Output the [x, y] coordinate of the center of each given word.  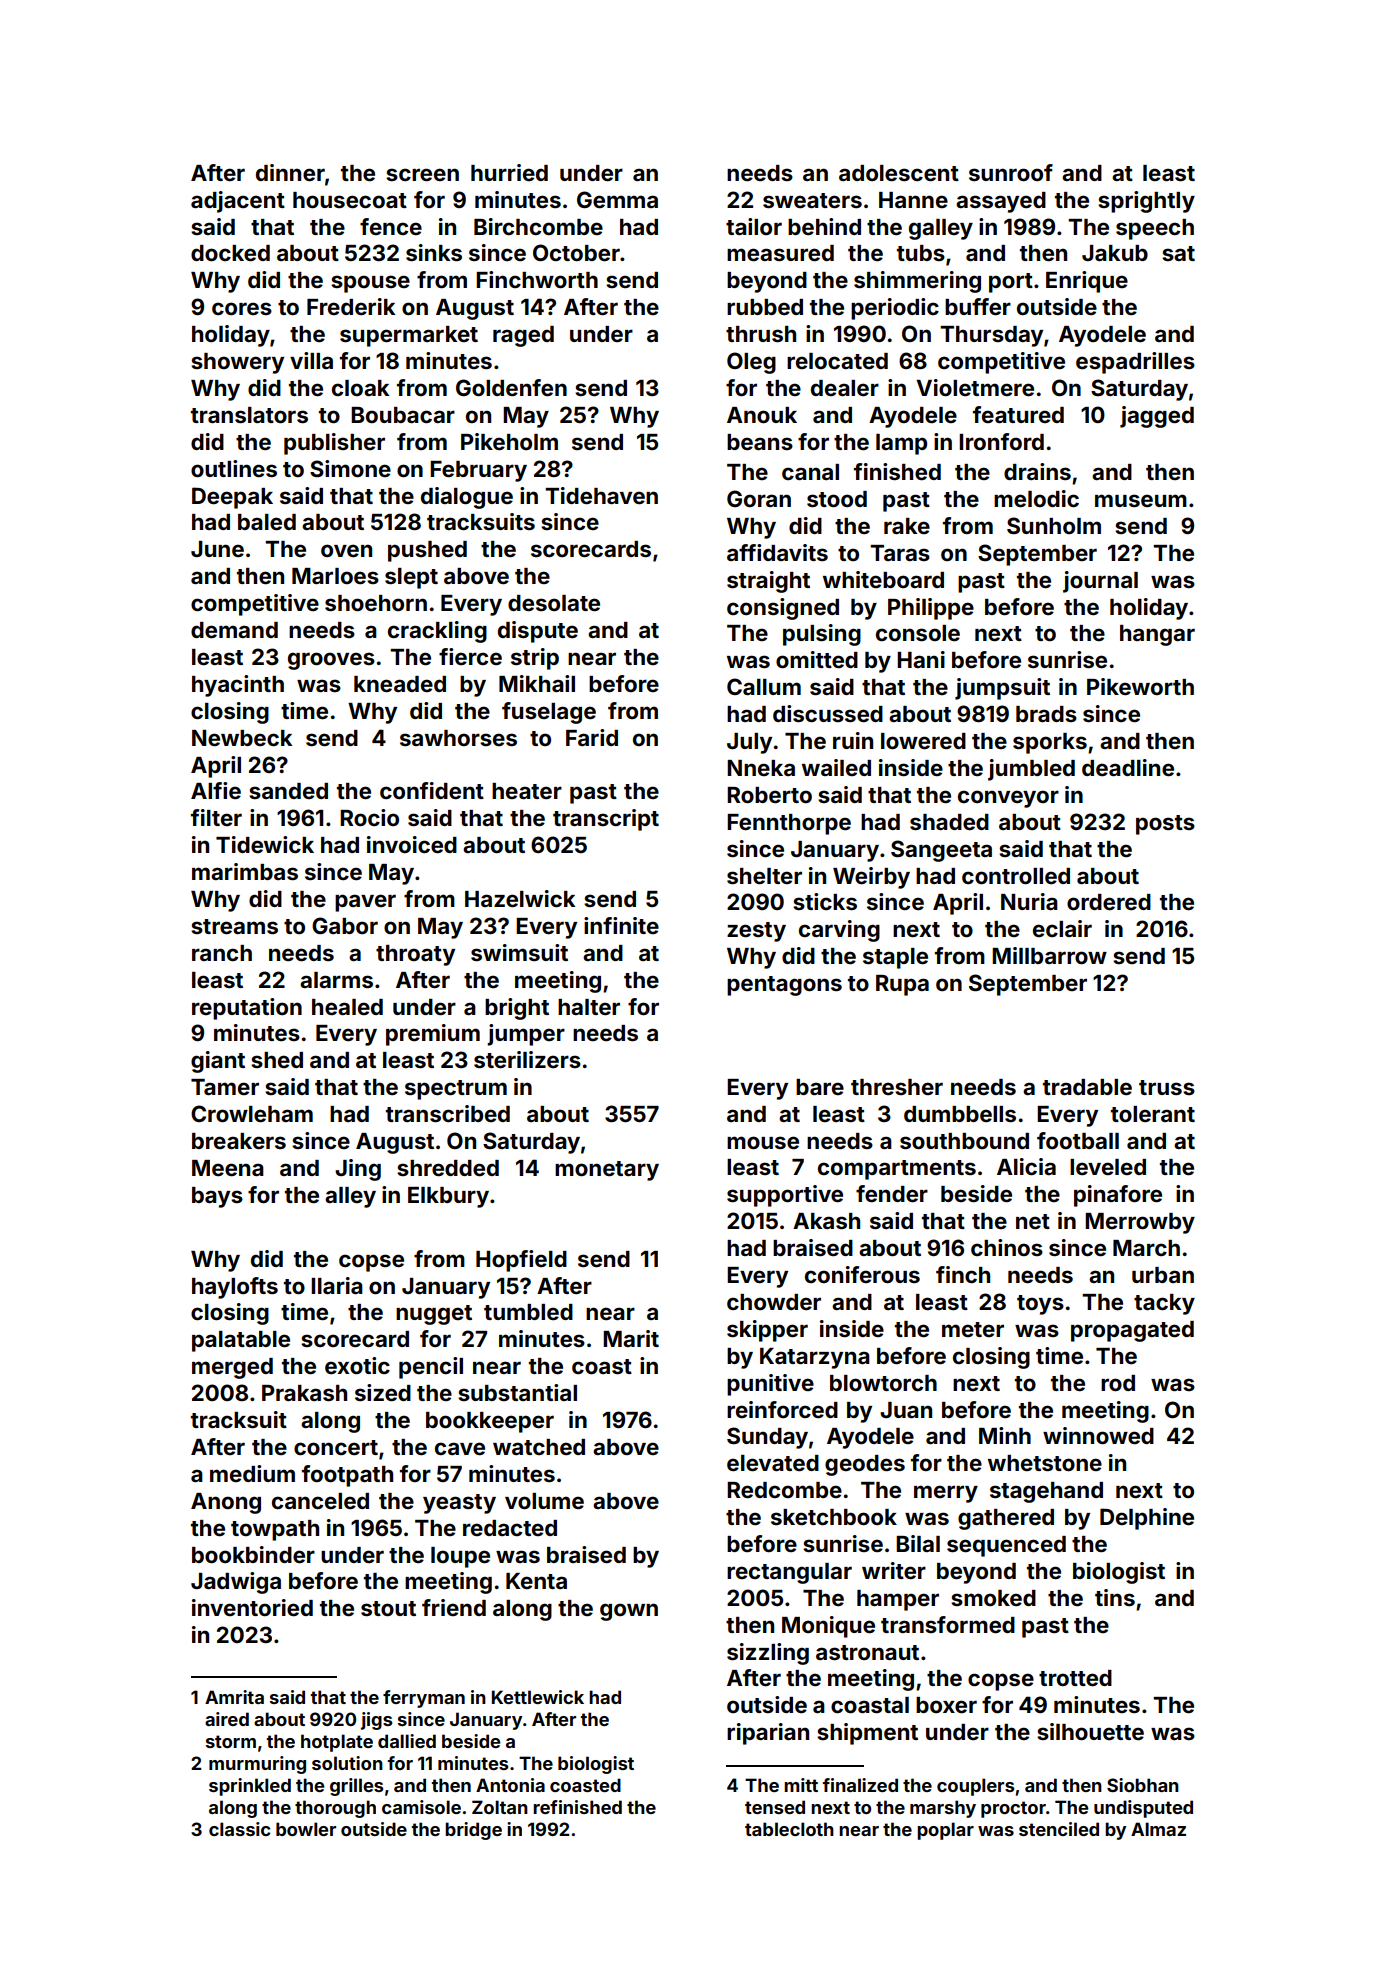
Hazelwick [520, 899]
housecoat [350, 200]
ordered [1109, 902]
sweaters [812, 201]
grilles [356, 1787]
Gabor [345, 925]
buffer [978, 307]
